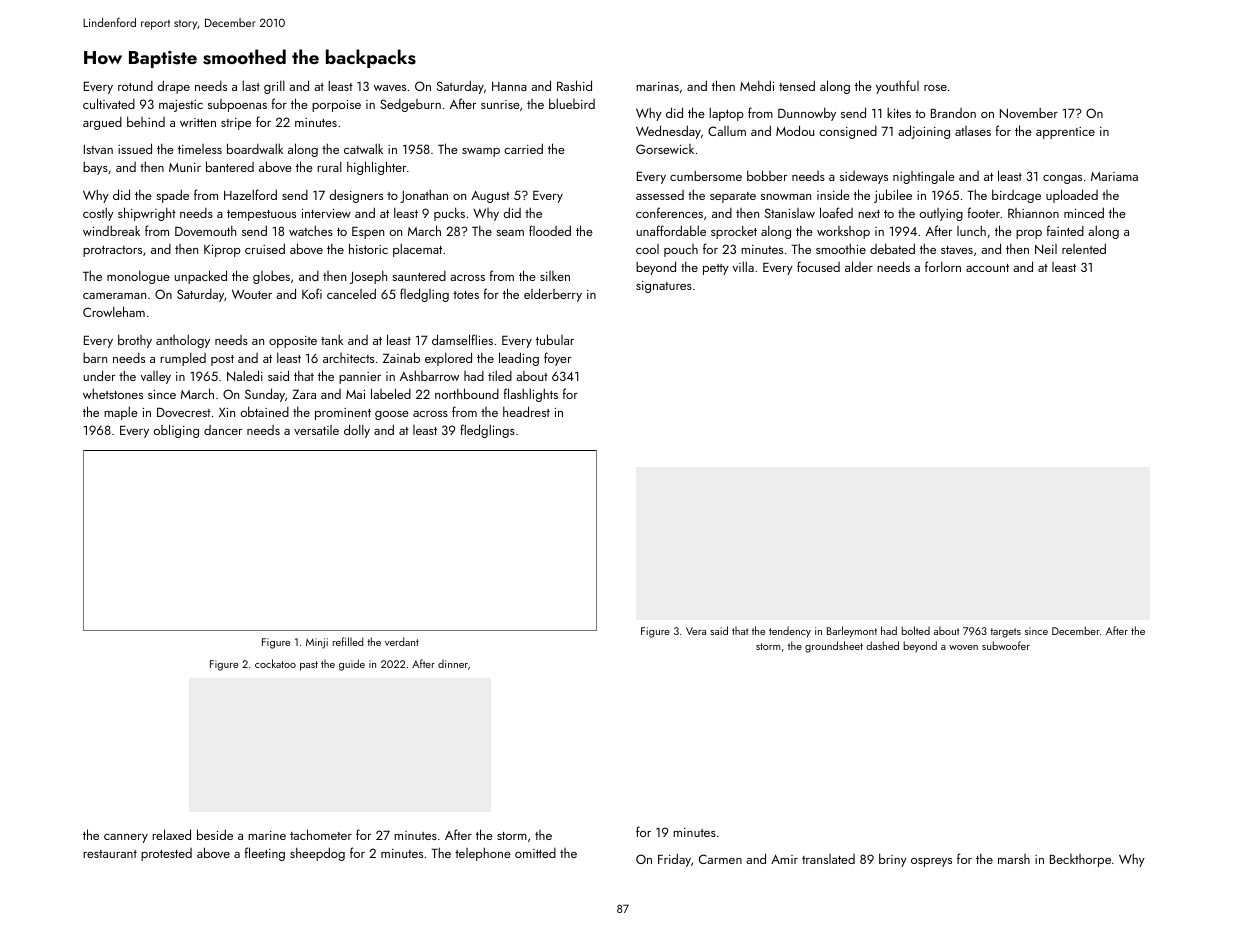 The image size is (1233, 952). What do you see at coordinates (275, 663) in the image?
I see `cockatoo` at bounding box center [275, 663].
